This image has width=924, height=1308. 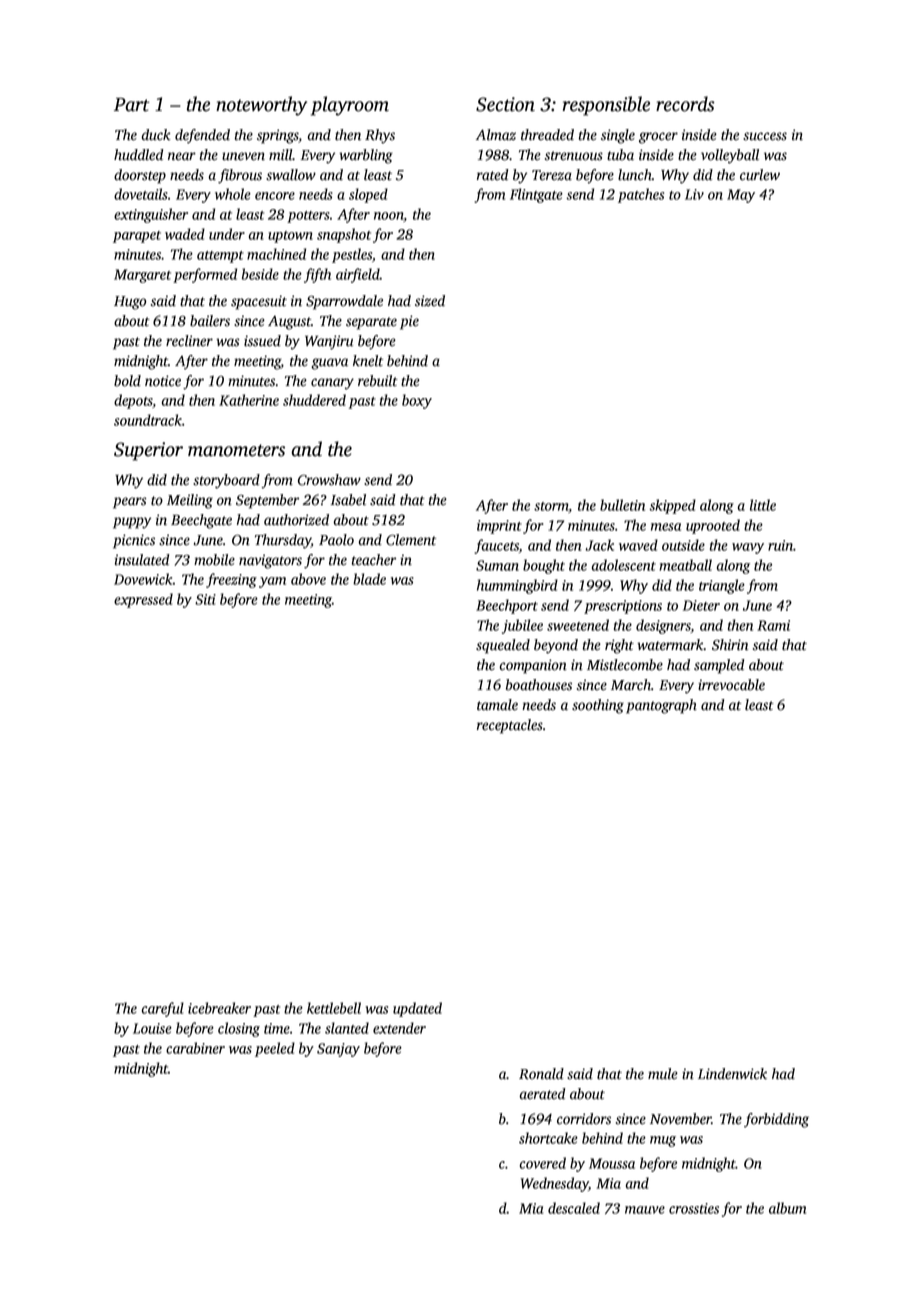 What do you see at coordinates (134, 541) in the image?
I see `picnics` at bounding box center [134, 541].
